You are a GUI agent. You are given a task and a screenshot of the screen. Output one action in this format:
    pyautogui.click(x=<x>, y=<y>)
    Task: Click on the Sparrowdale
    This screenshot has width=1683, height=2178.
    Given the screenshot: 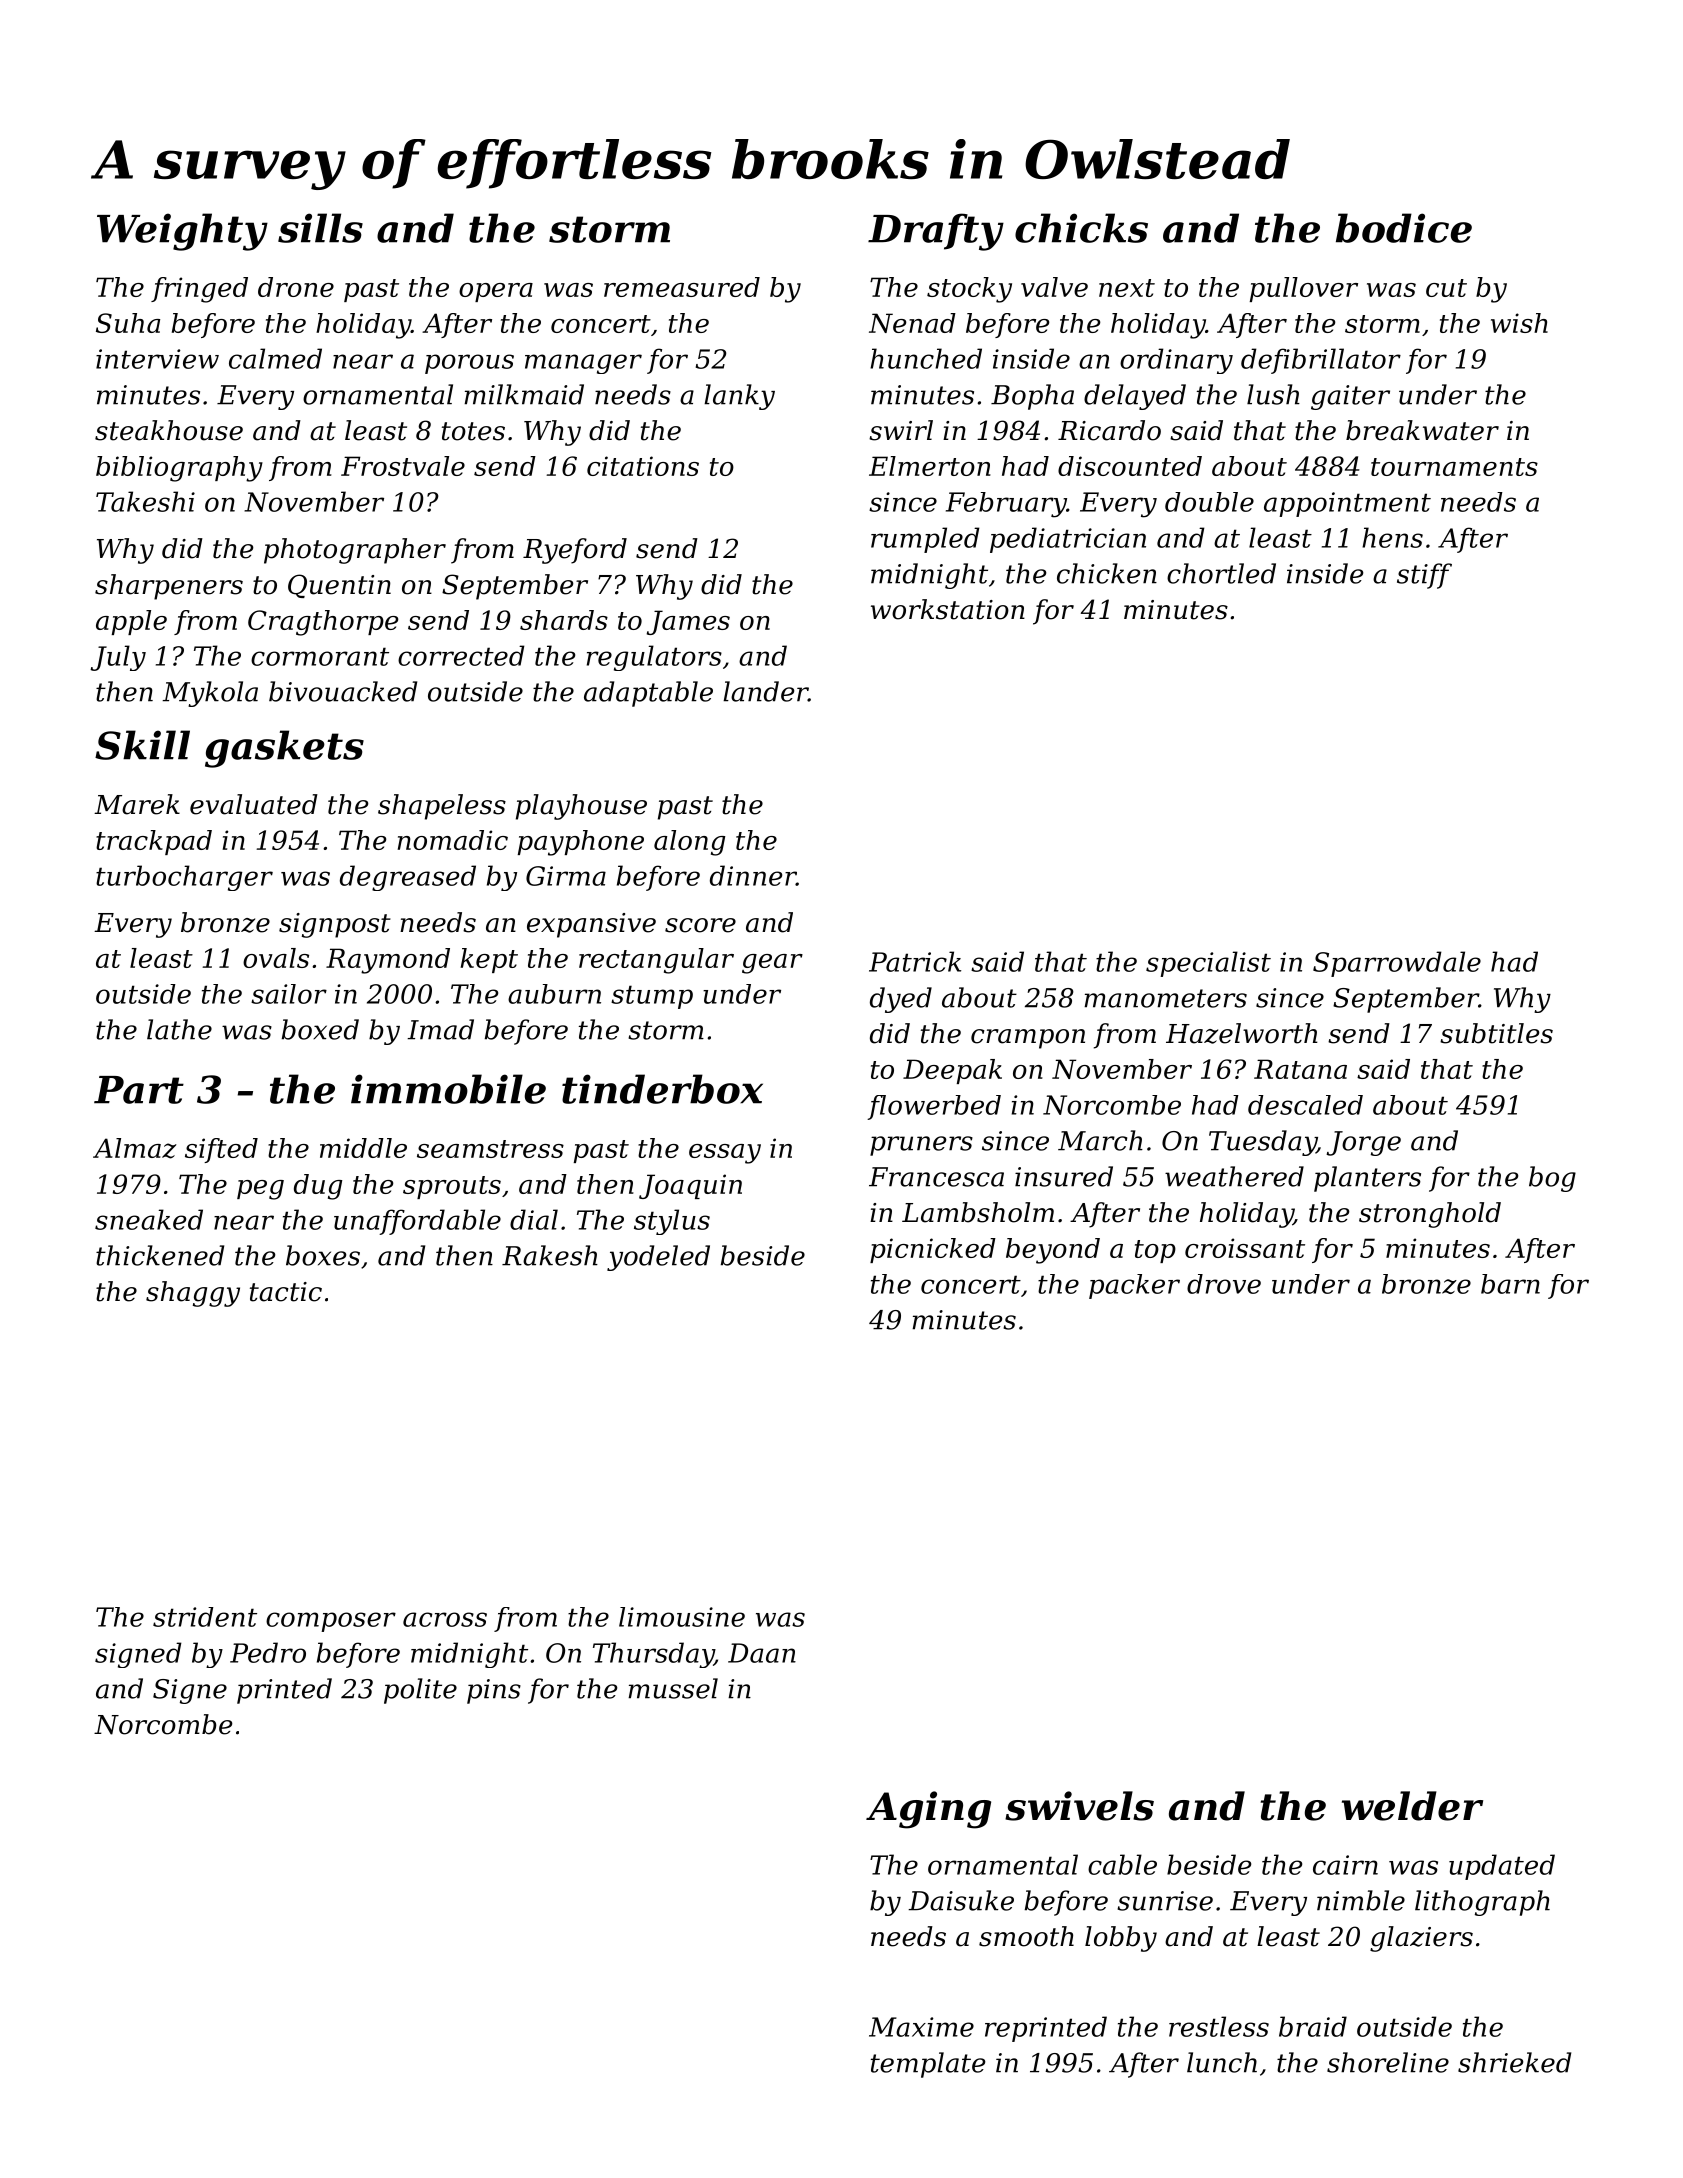 What is the action you would take?
    pyautogui.click(x=1397, y=964)
